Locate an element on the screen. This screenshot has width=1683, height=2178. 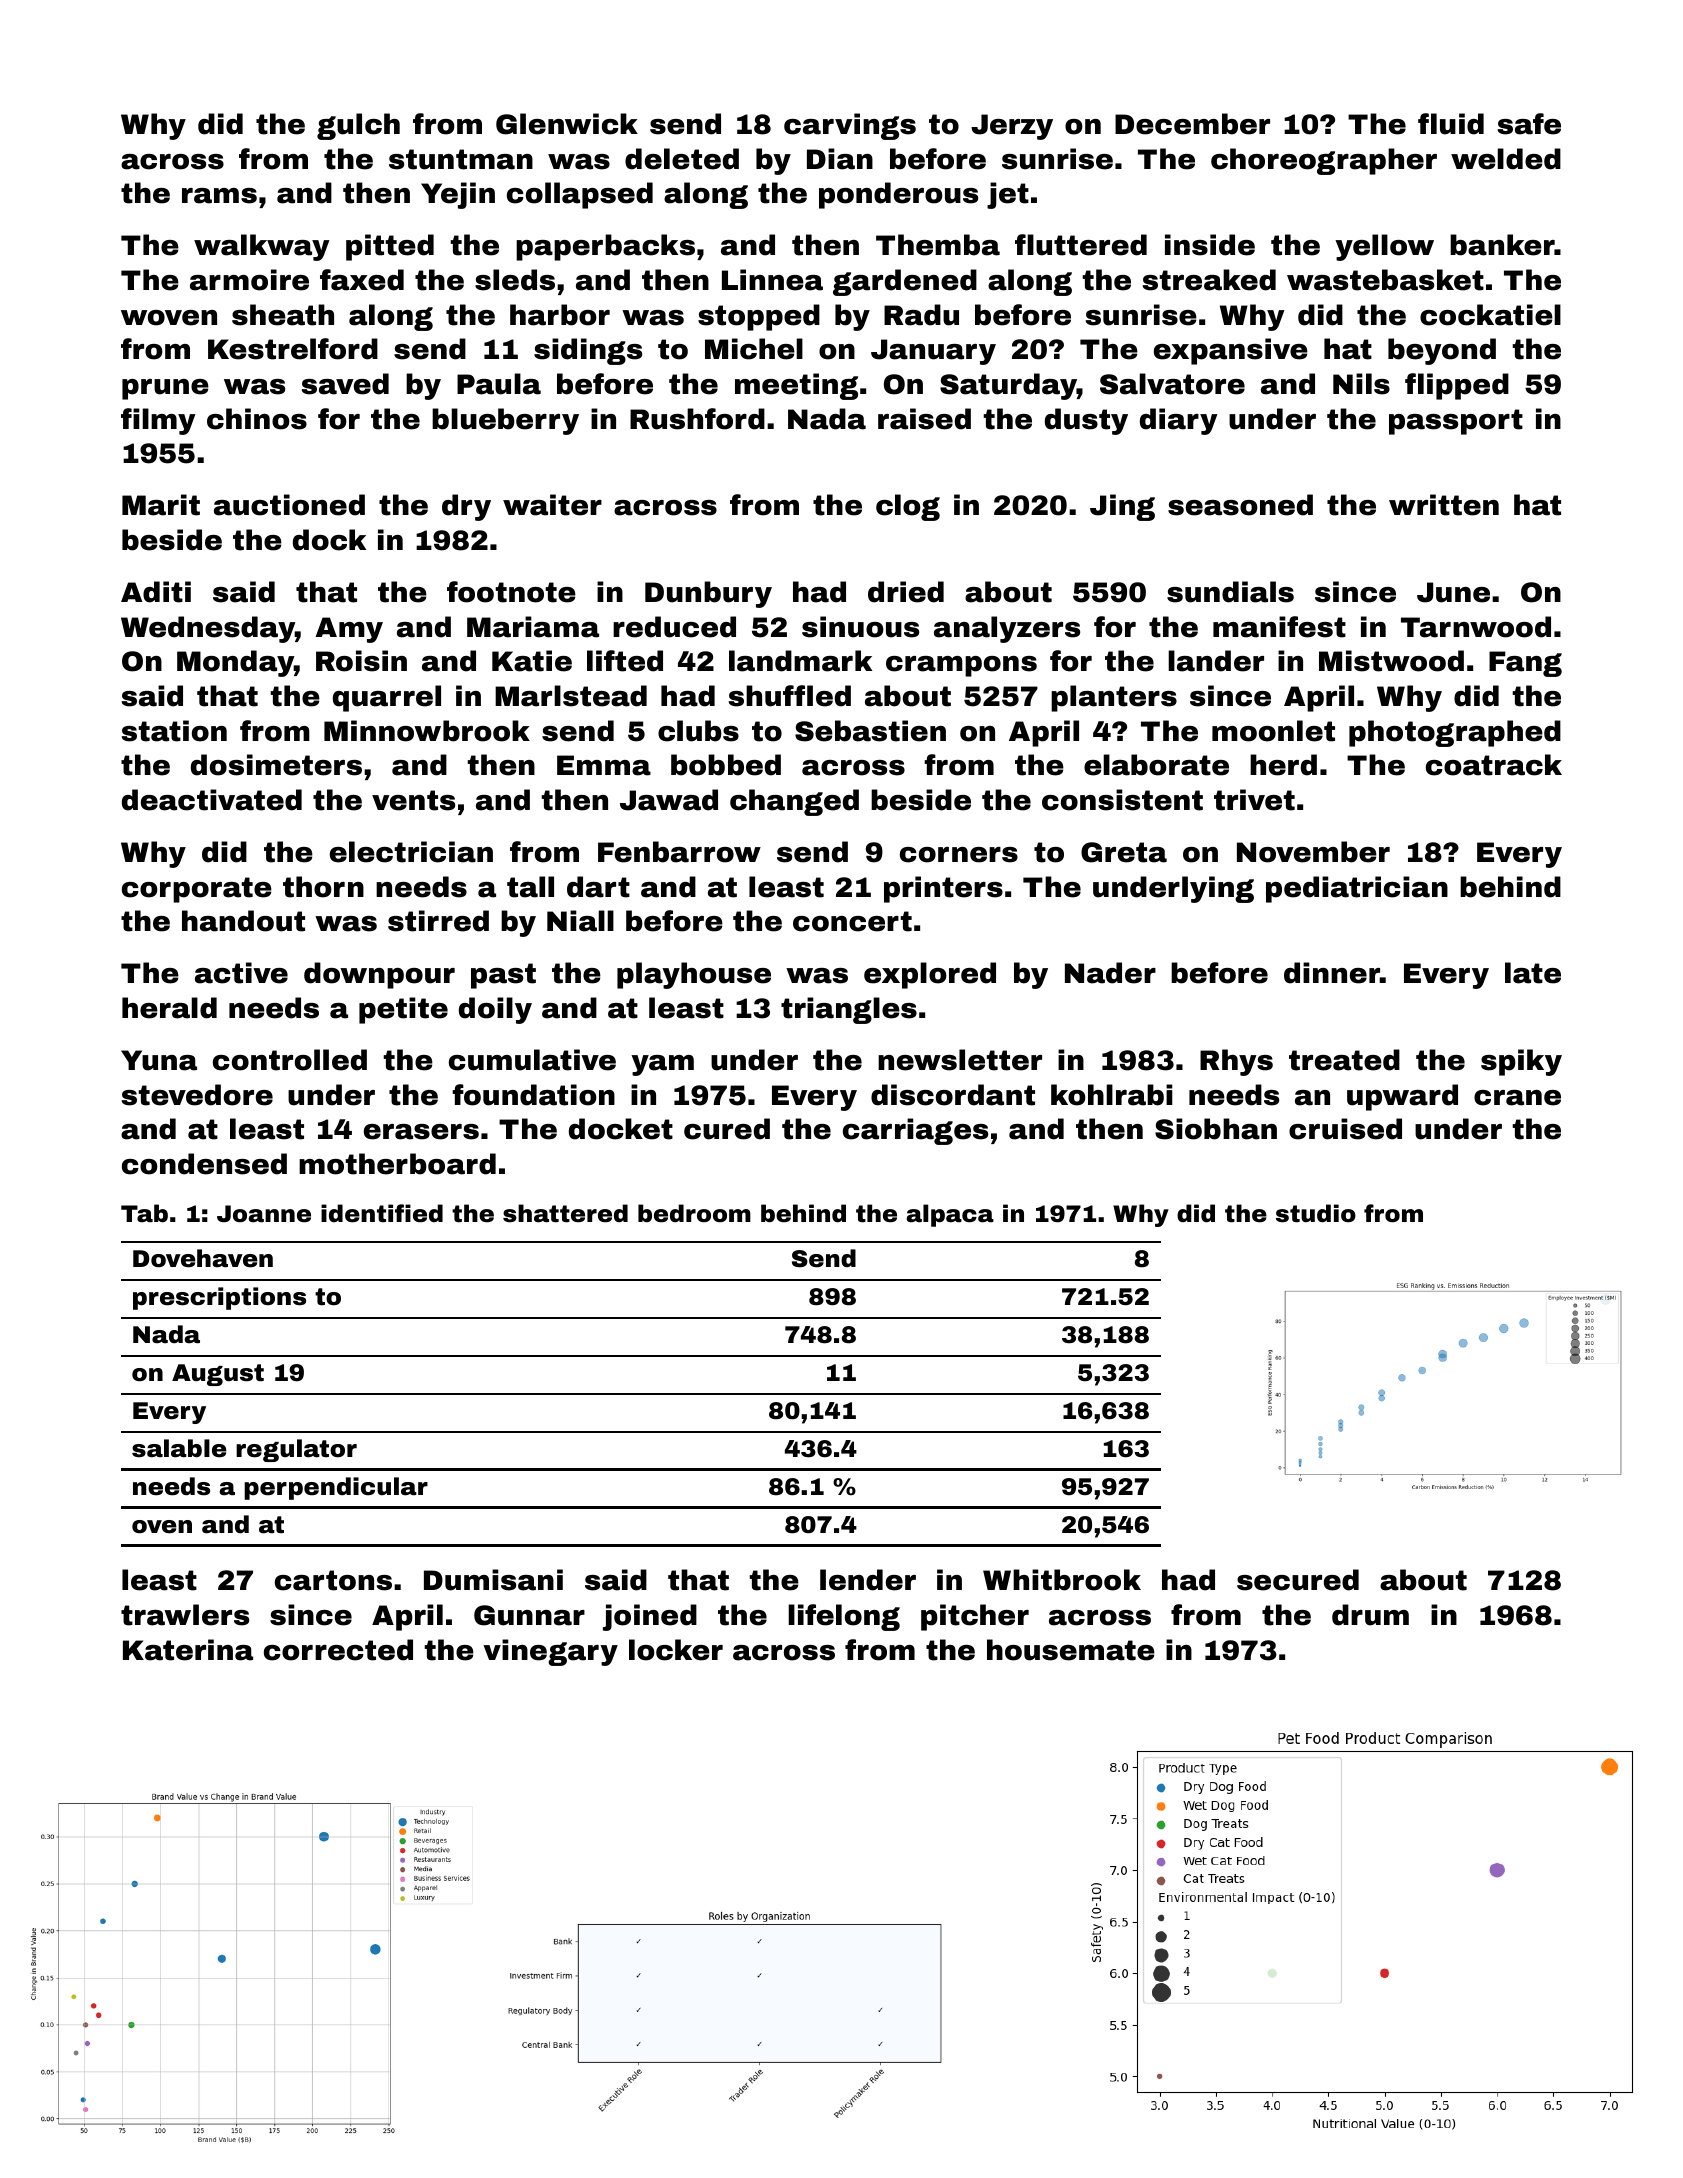
corners is located at coordinates (959, 855).
